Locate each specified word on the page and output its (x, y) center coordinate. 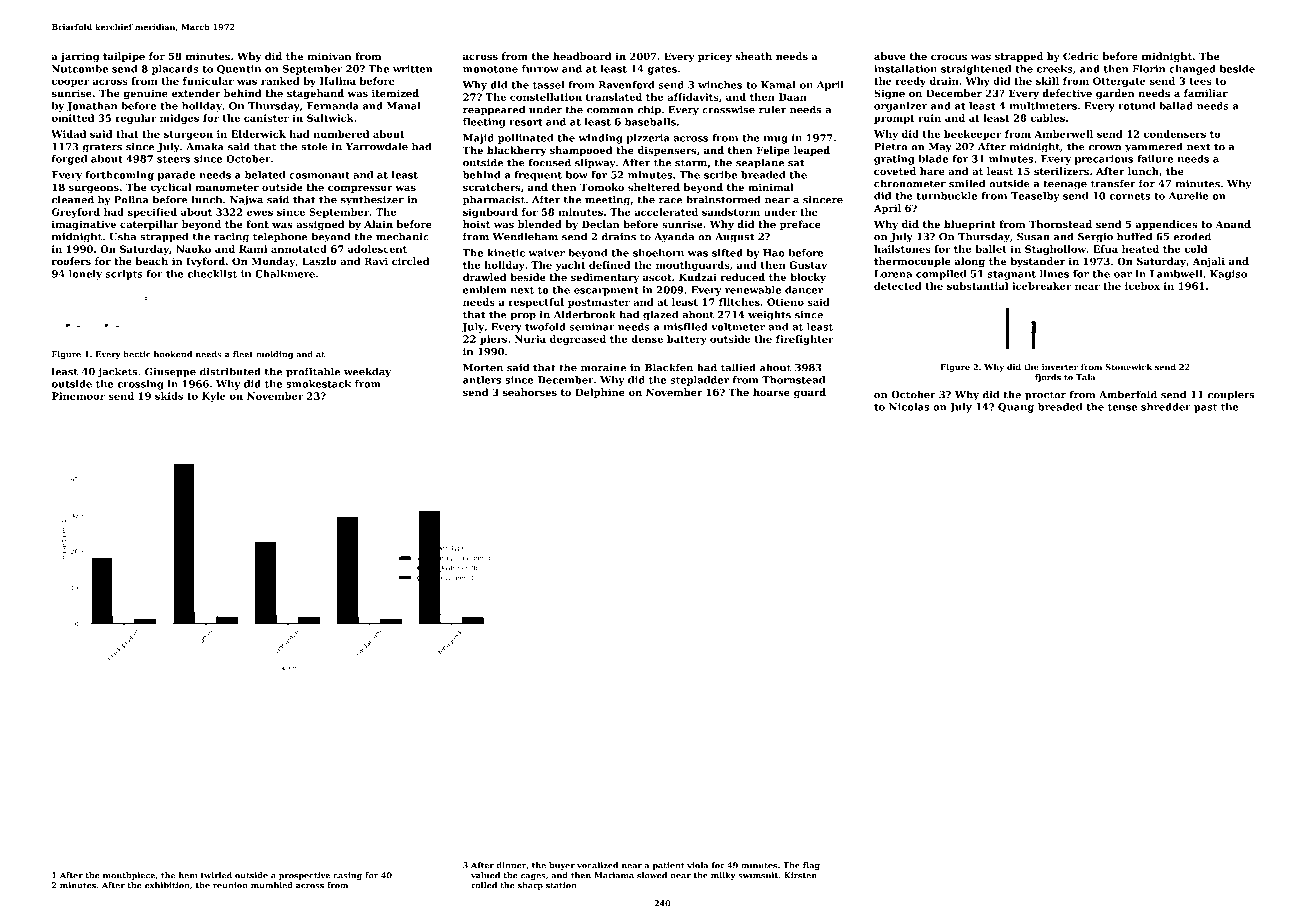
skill (1047, 81)
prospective (304, 876)
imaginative (84, 225)
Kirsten (800, 875)
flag (811, 866)
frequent (538, 176)
